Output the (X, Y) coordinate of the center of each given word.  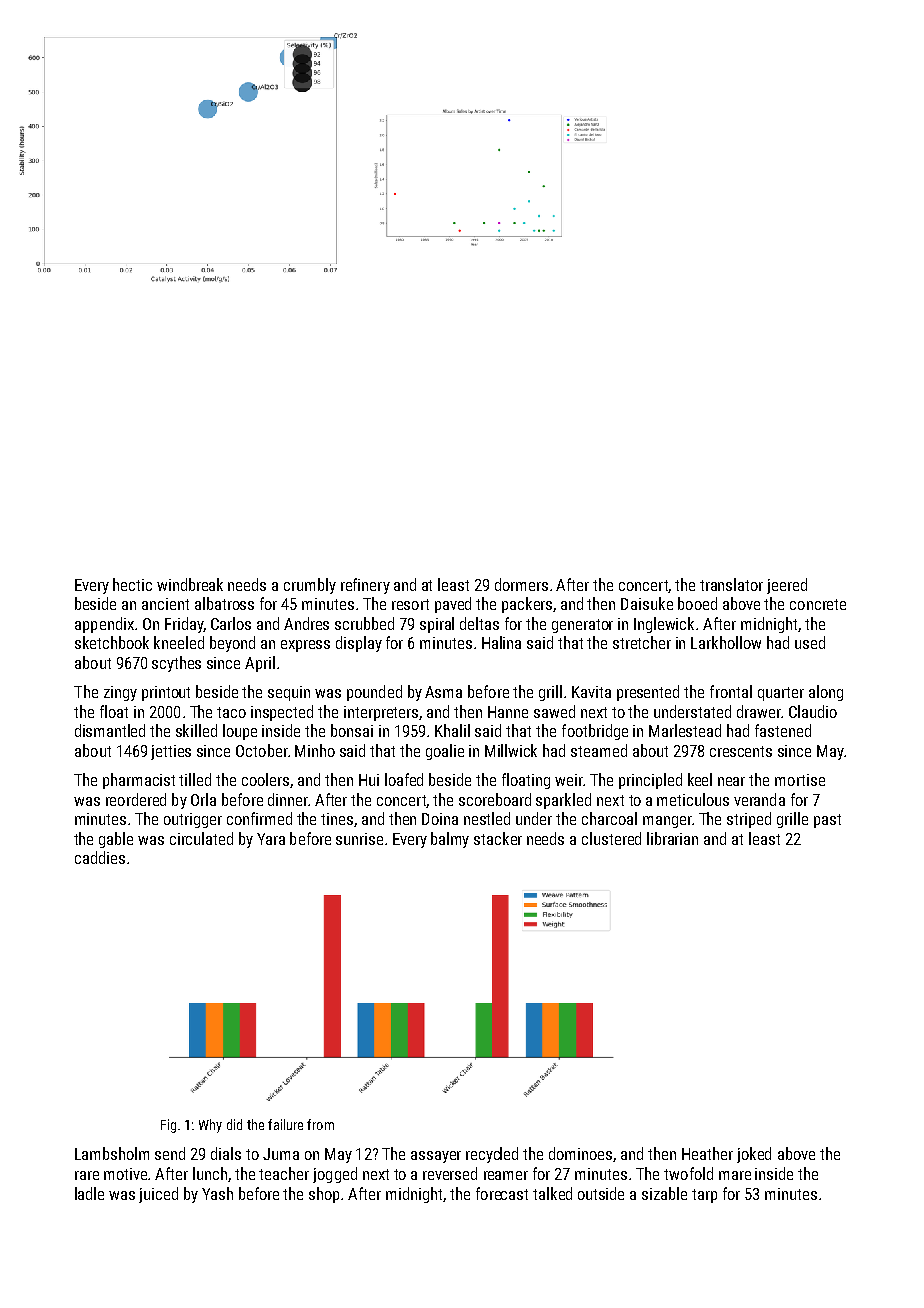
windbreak (190, 584)
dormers (521, 584)
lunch (210, 1173)
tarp (704, 1196)
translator (731, 584)
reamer (506, 1175)
